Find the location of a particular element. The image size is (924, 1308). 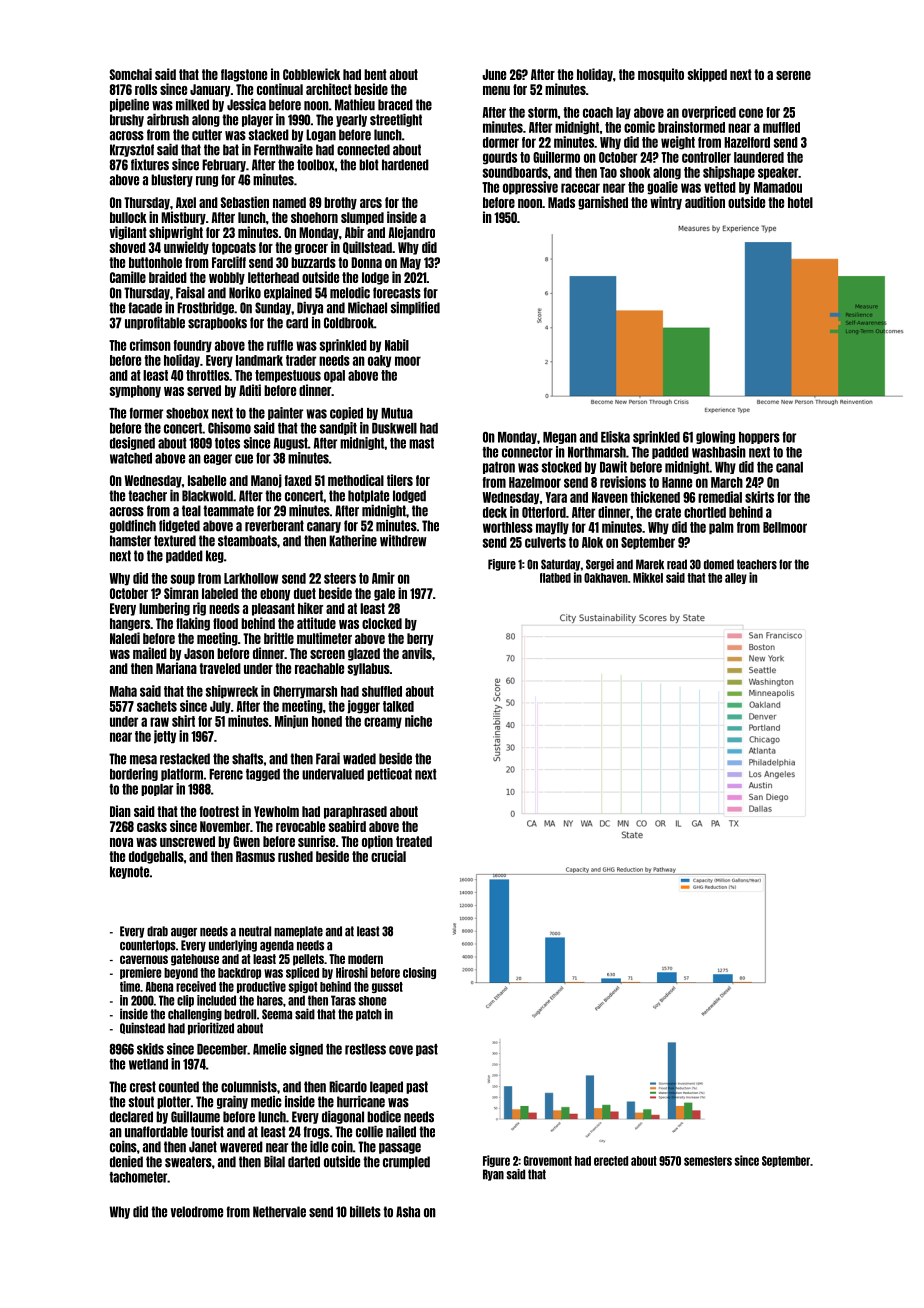

Dian is located at coordinates (120, 811).
